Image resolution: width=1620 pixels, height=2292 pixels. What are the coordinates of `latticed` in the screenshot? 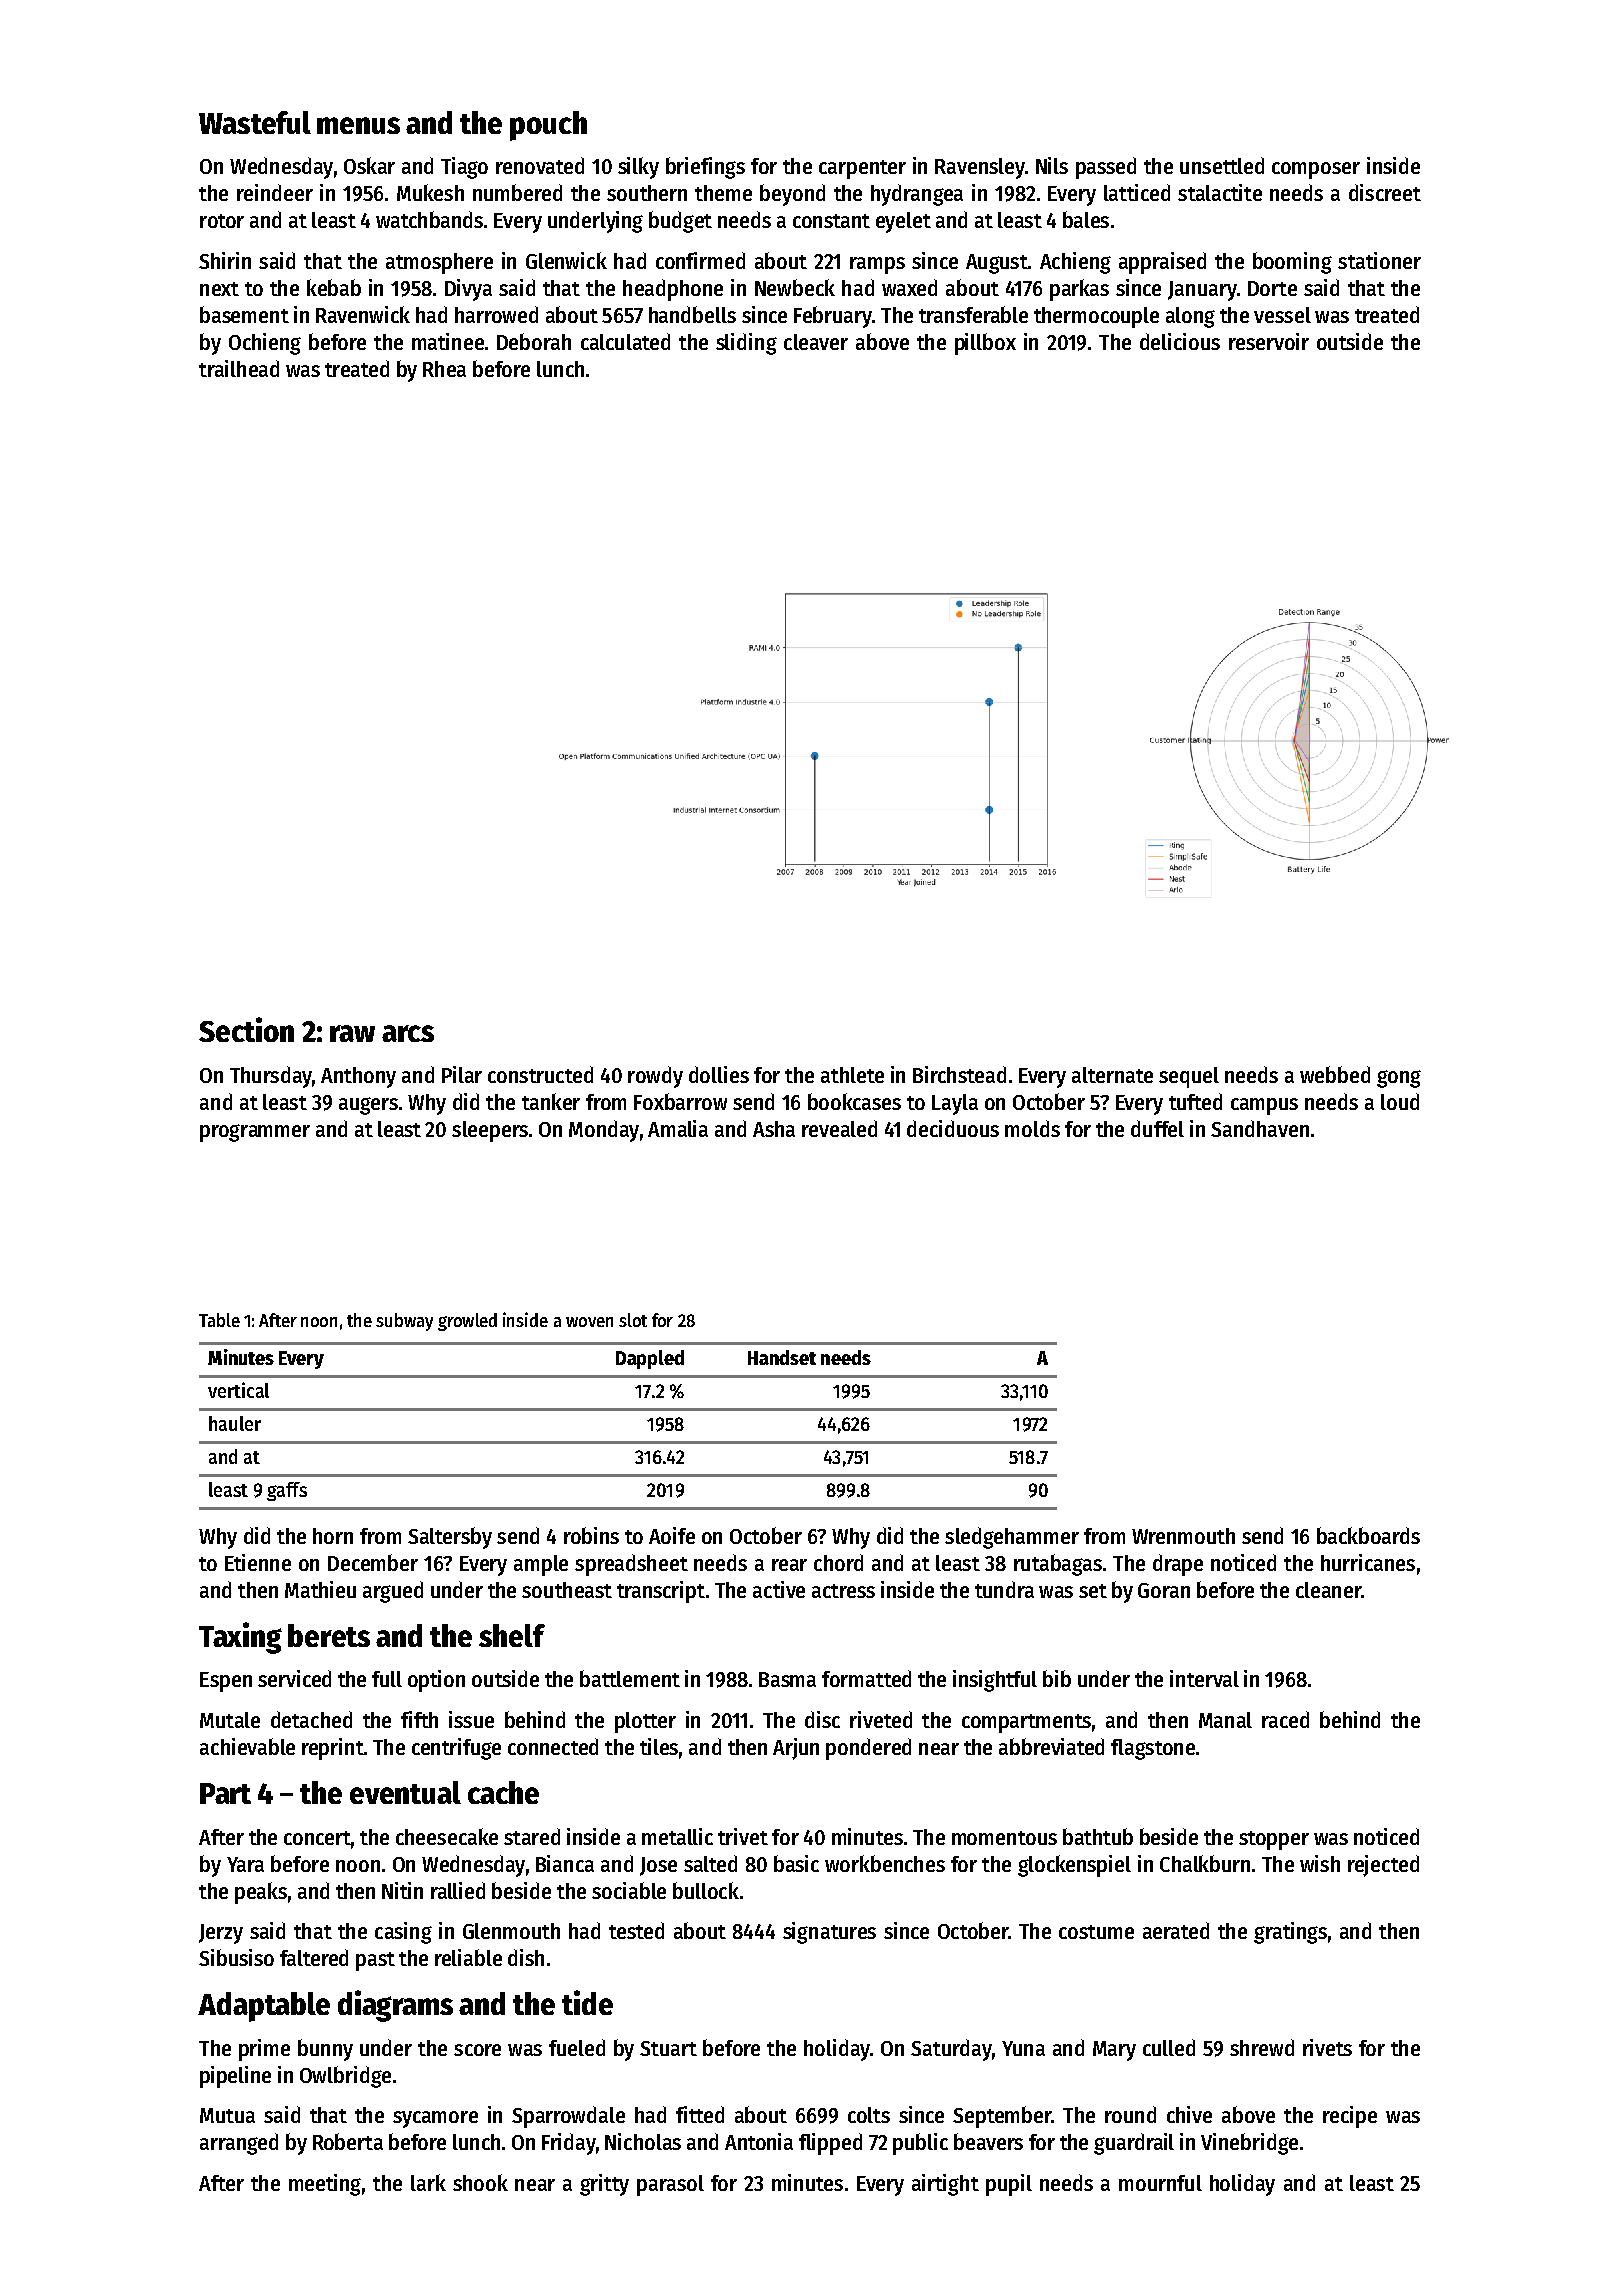 It's located at (1137, 192).
